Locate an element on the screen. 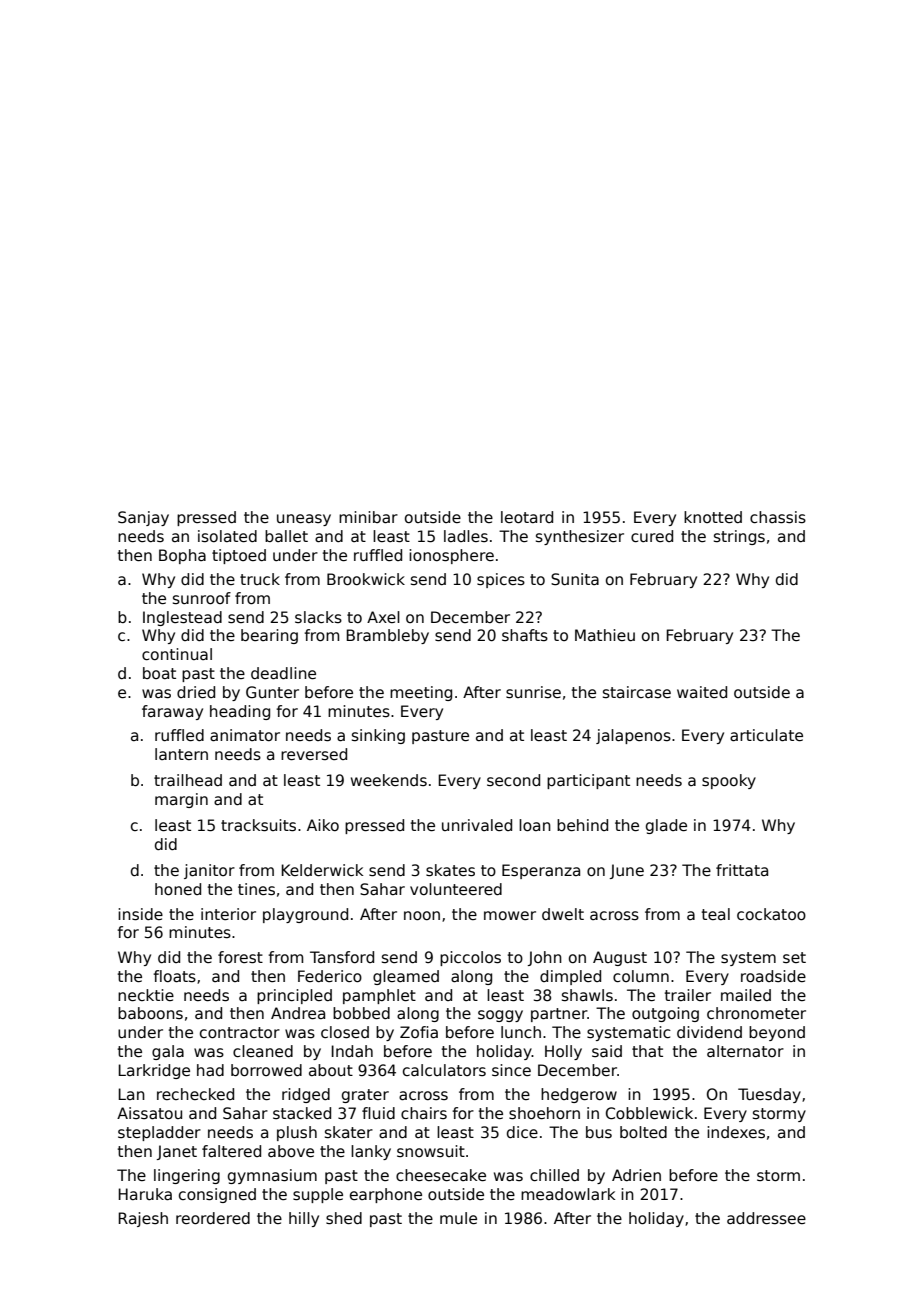 The height and width of the screenshot is (1308, 924). reordered is located at coordinates (213, 1218).
